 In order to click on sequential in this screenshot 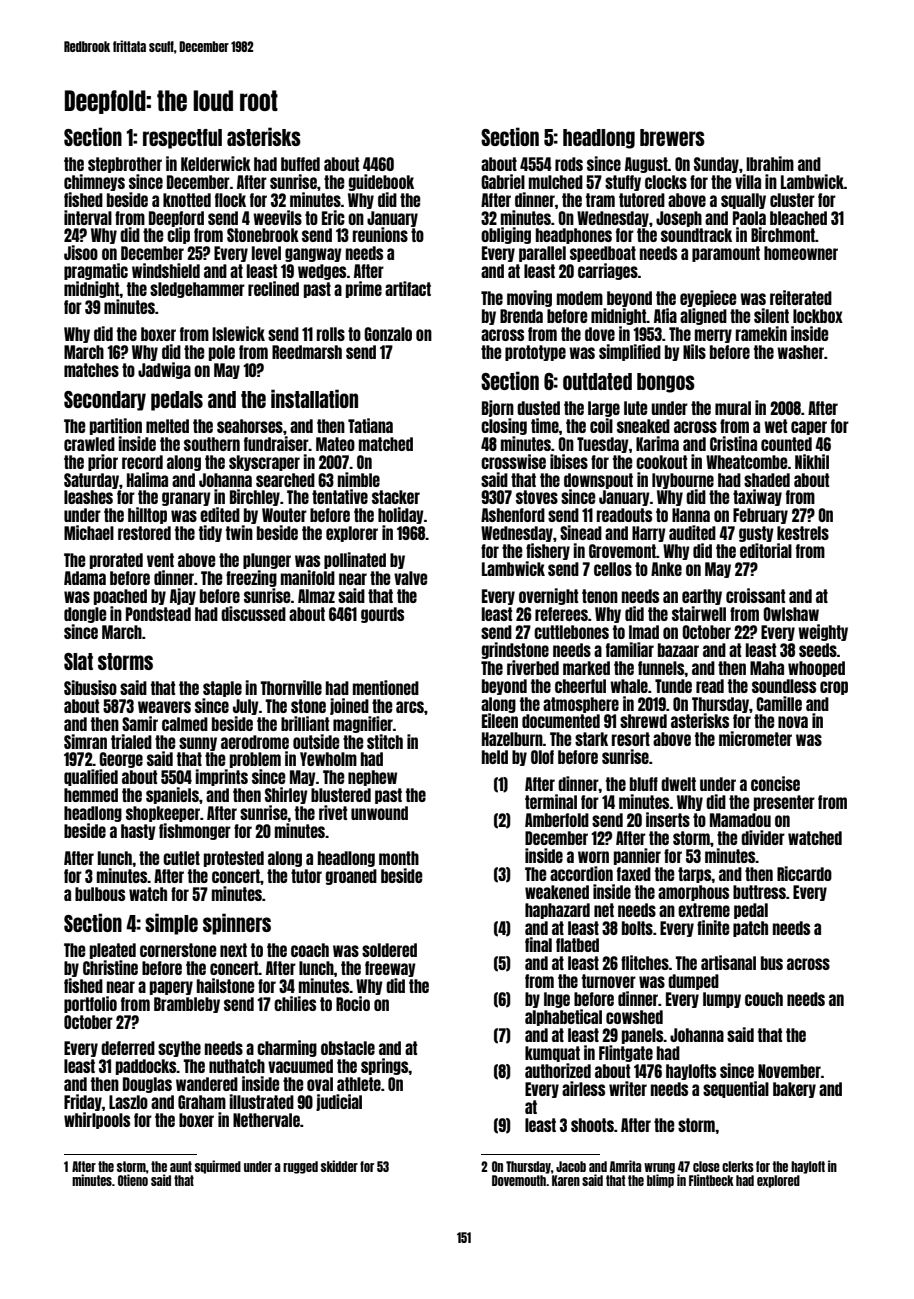, I will do `click(736, 1089)`.
